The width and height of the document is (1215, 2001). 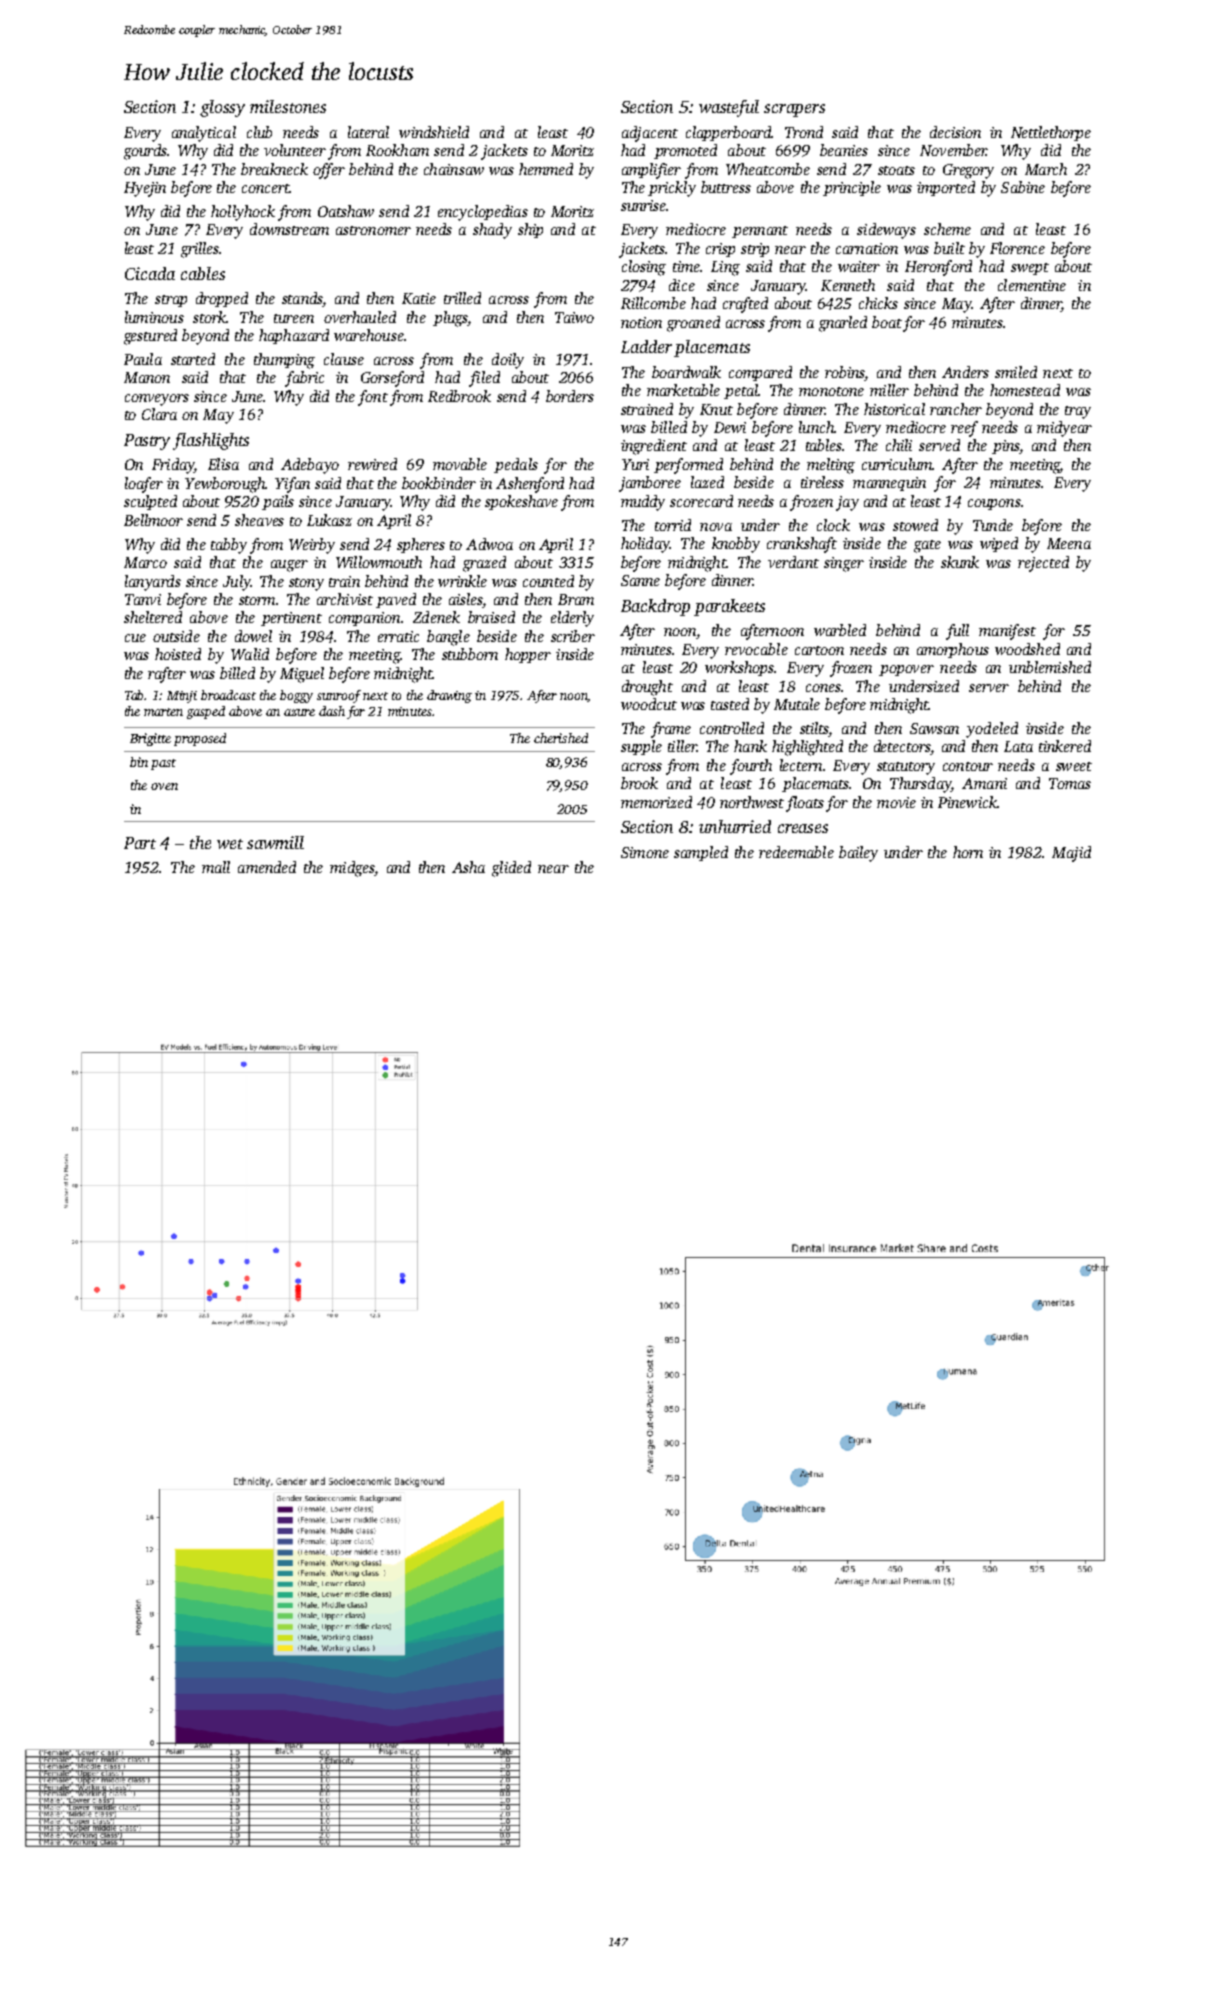 I want to click on carnation, so click(x=867, y=248).
